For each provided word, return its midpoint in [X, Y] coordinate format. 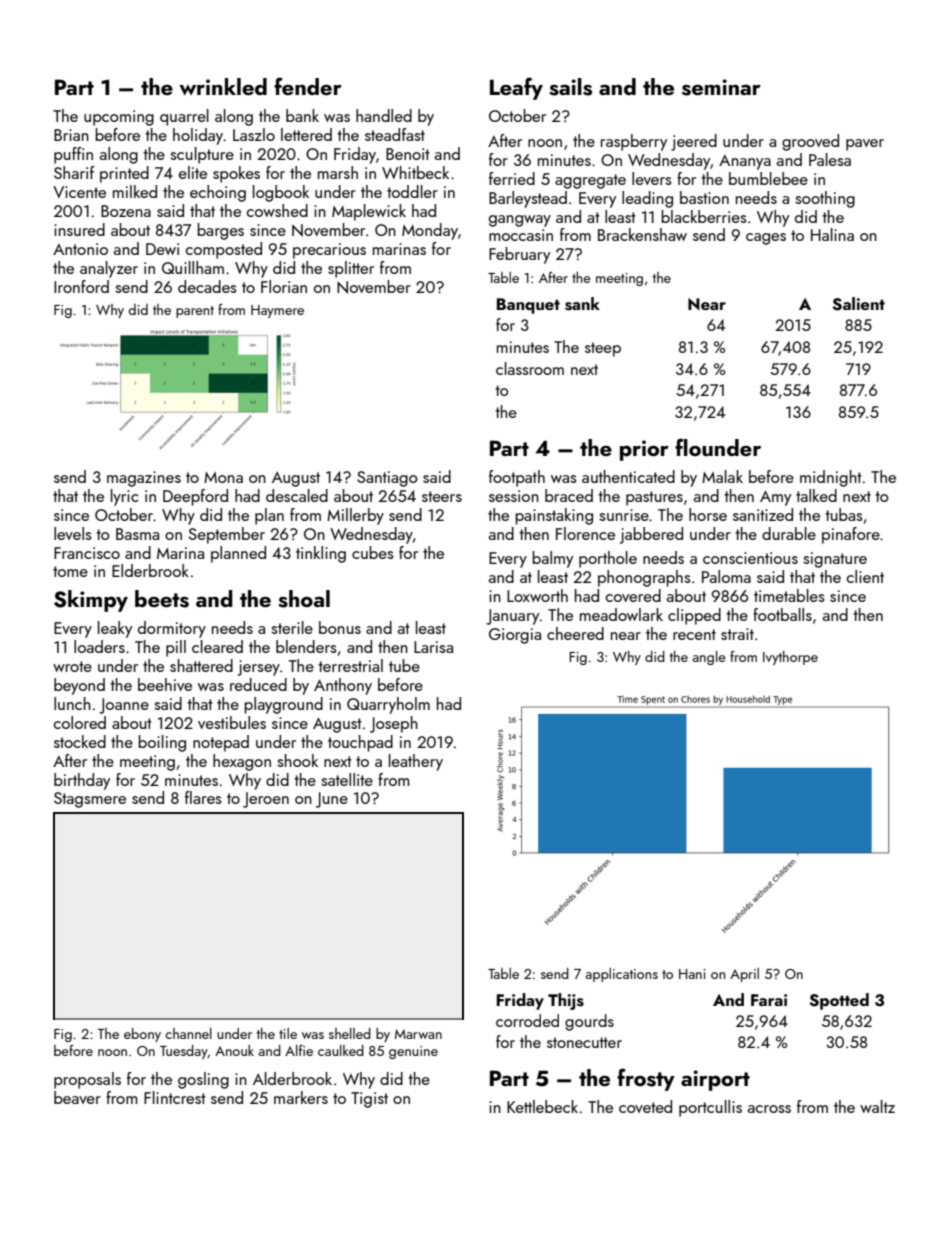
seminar [721, 87]
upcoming [119, 118]
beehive [165, 684]
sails [570, 87]
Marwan [418, 1034]
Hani [692, 974]
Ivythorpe [790, 658]
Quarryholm [388, 705]
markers [301, 1097]
